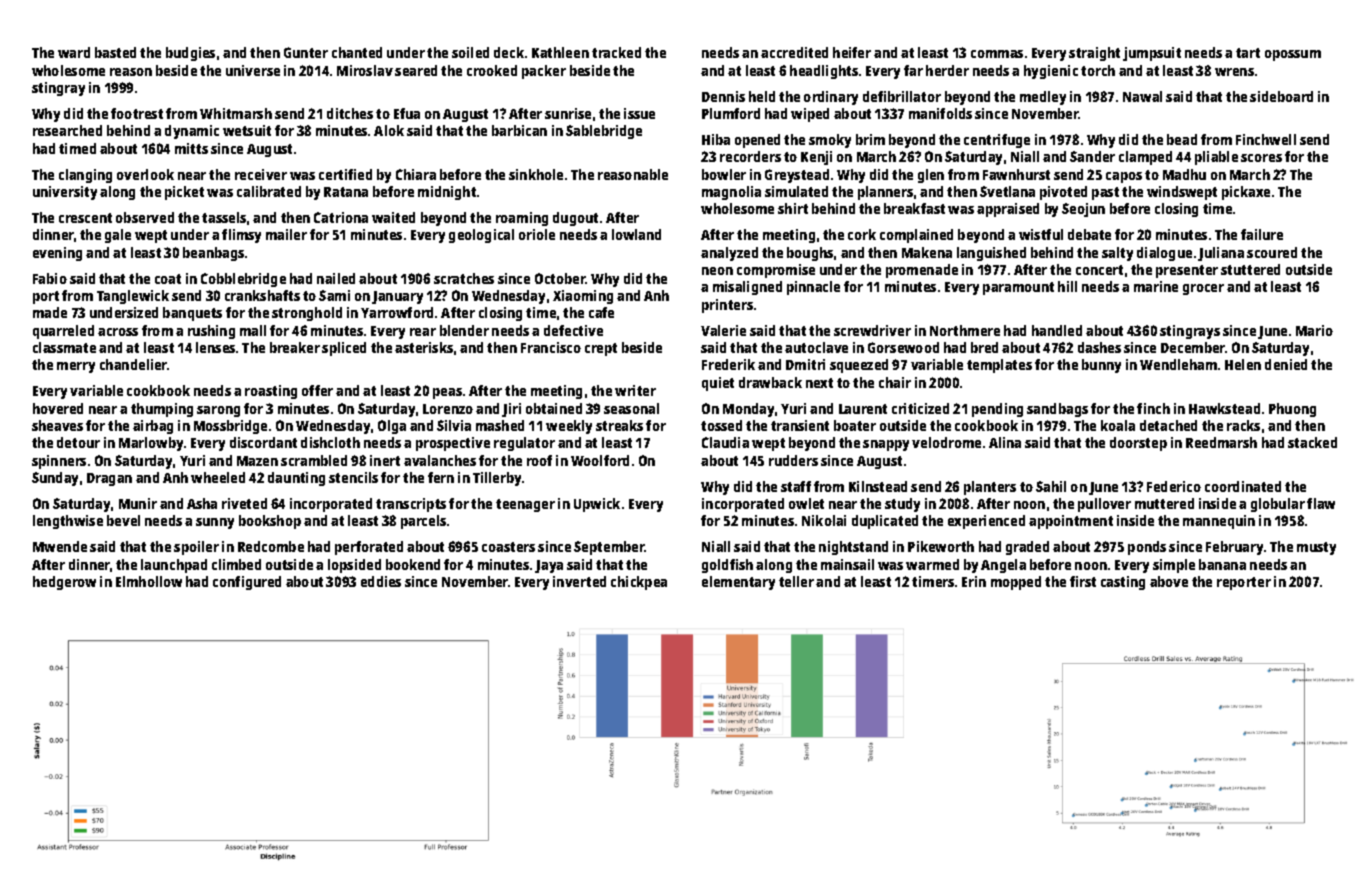 The image size is (1372, 887). Describe the element at coordinates (536, 174) in the image. I see `sinkhole` at that location.
